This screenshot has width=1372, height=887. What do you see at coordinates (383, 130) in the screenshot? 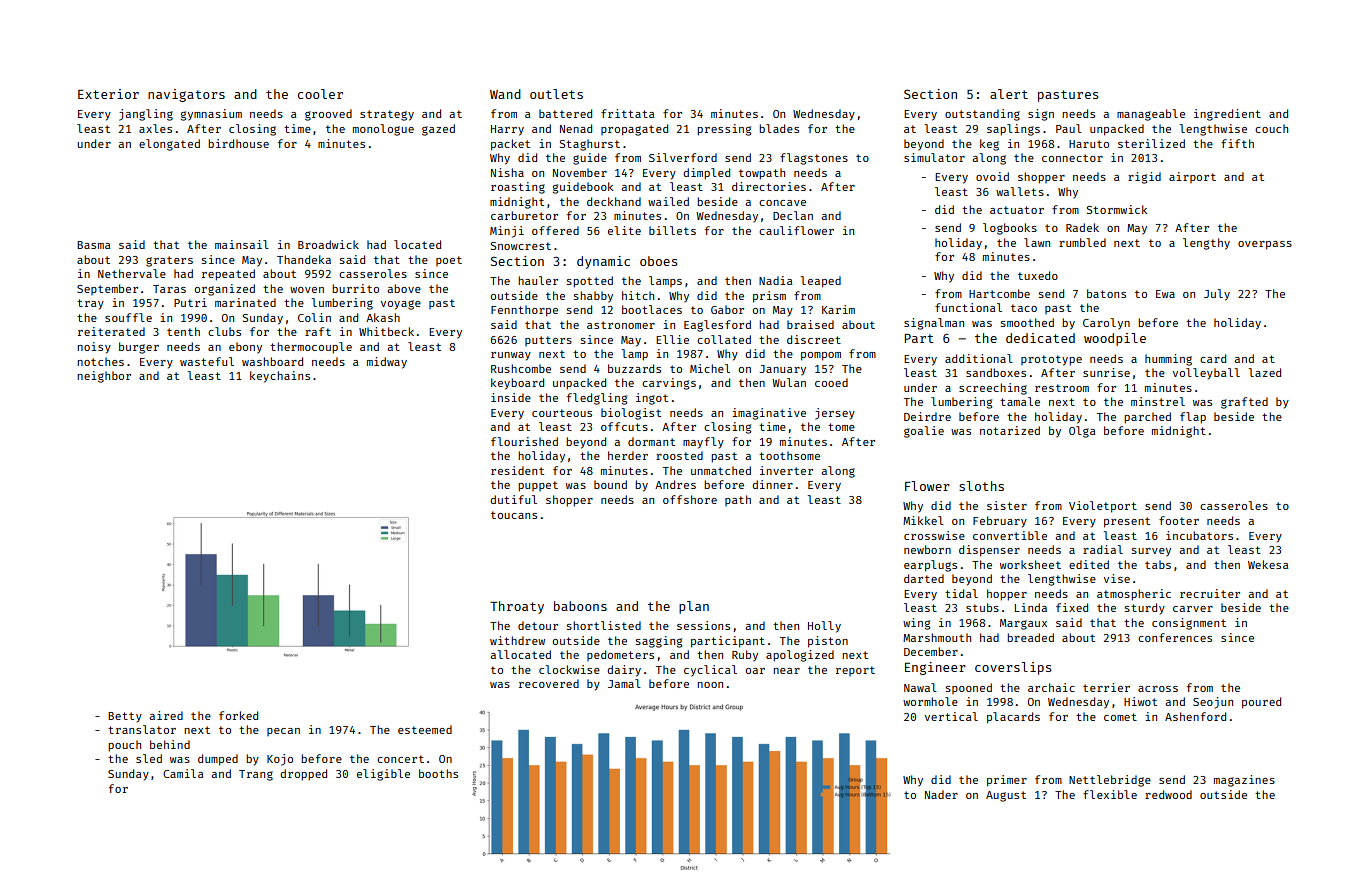
I see `monologue` at bounding box center [383, 130].
